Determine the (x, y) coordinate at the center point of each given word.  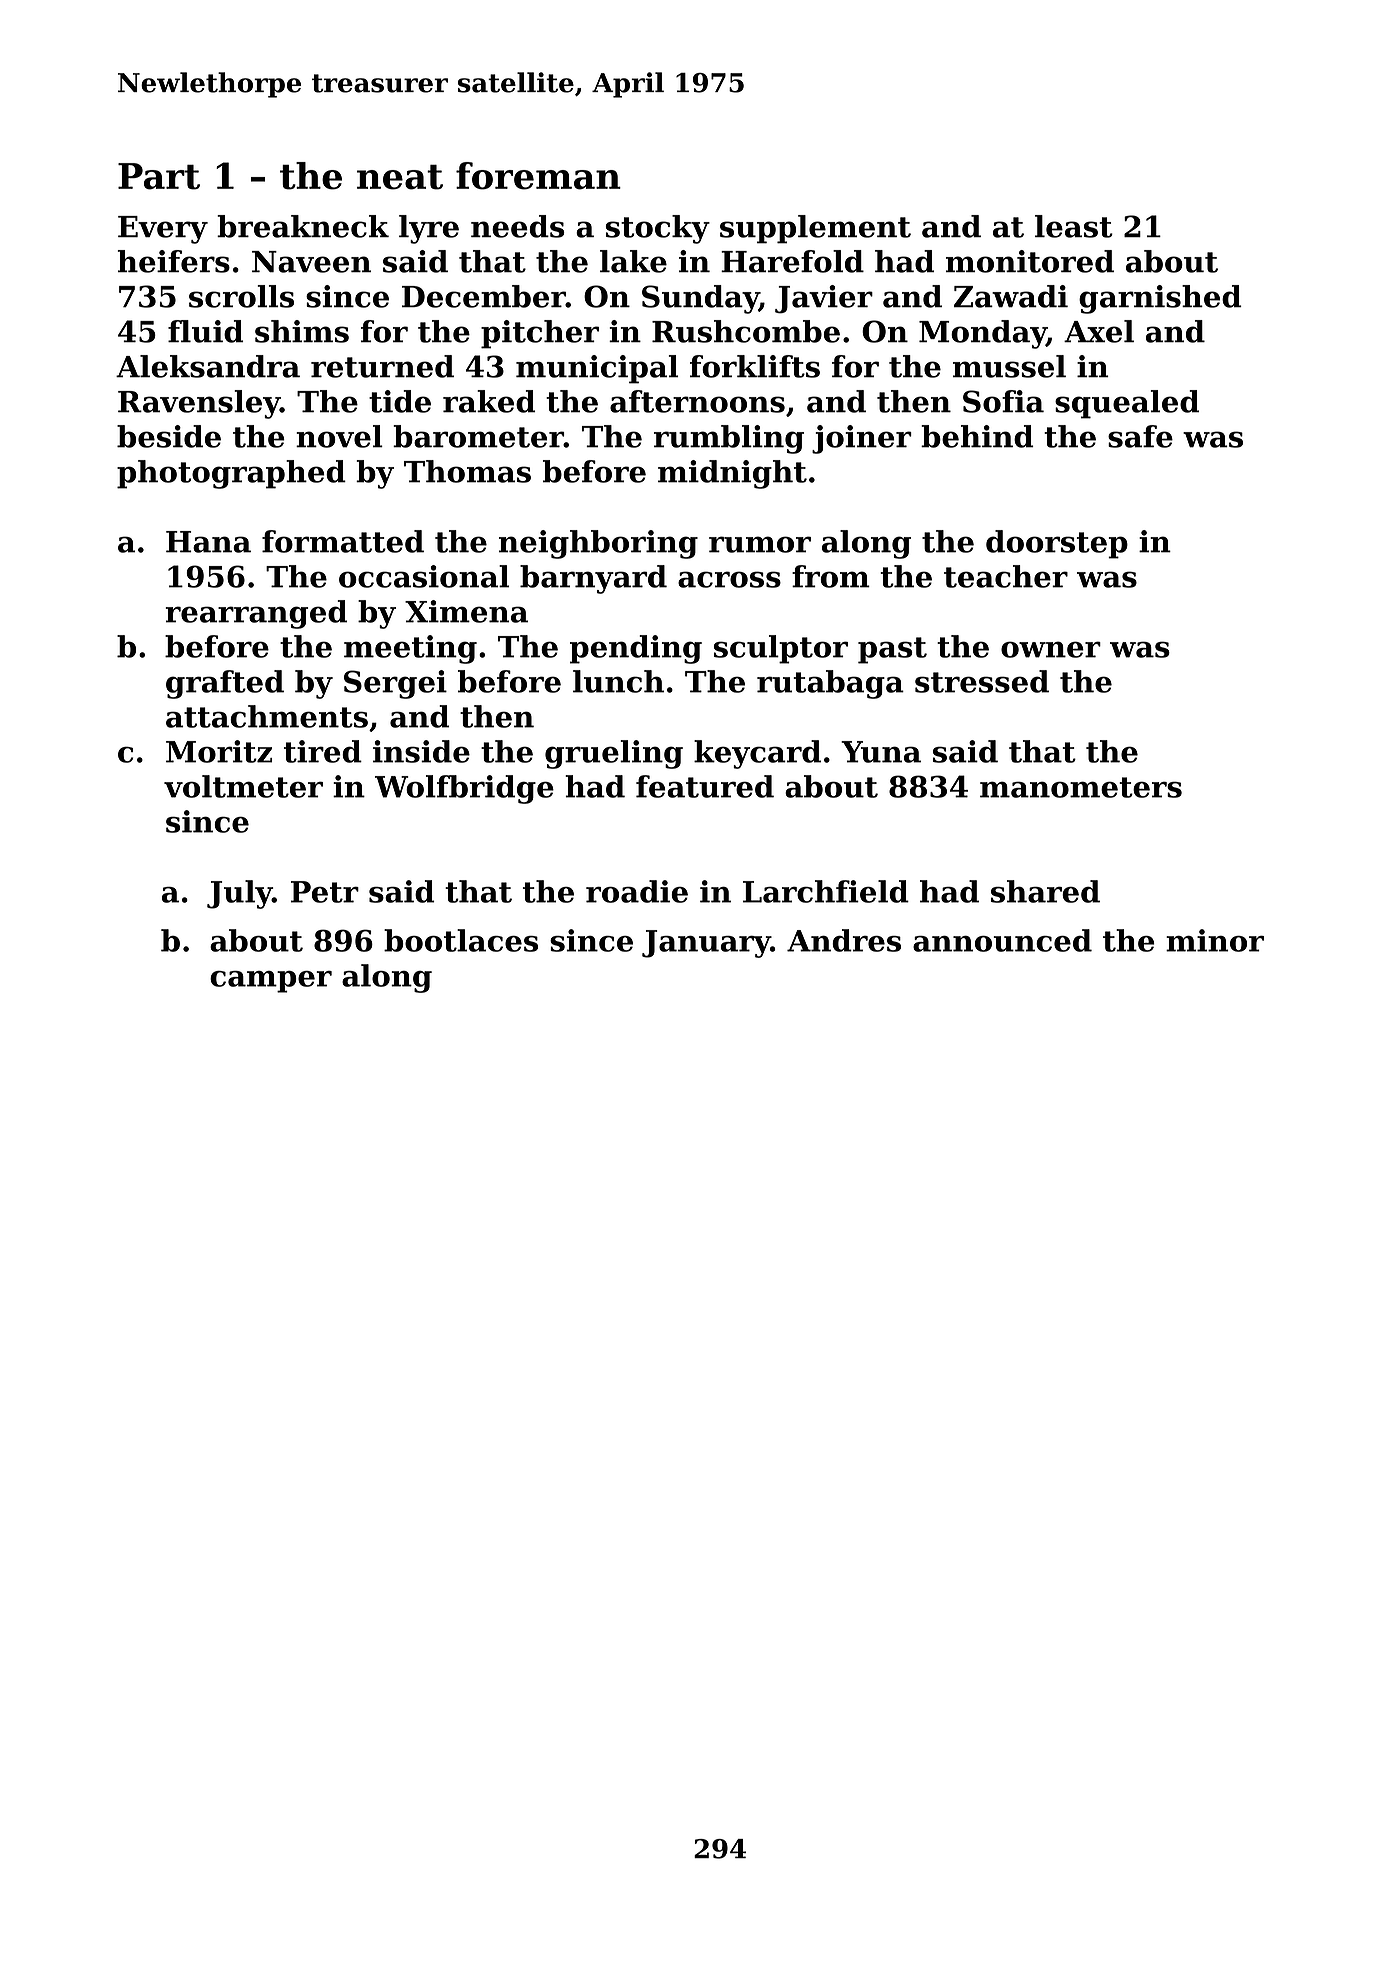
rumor (760, 544)
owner (1051, 649)
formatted (343, 541)
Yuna (881, 752)
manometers (1081, 787)
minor (1215, 940)
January (706, 944)
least (1074, 226)
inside (421, 751)
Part (159, 176)
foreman (538, 176)
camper (271, 982)
